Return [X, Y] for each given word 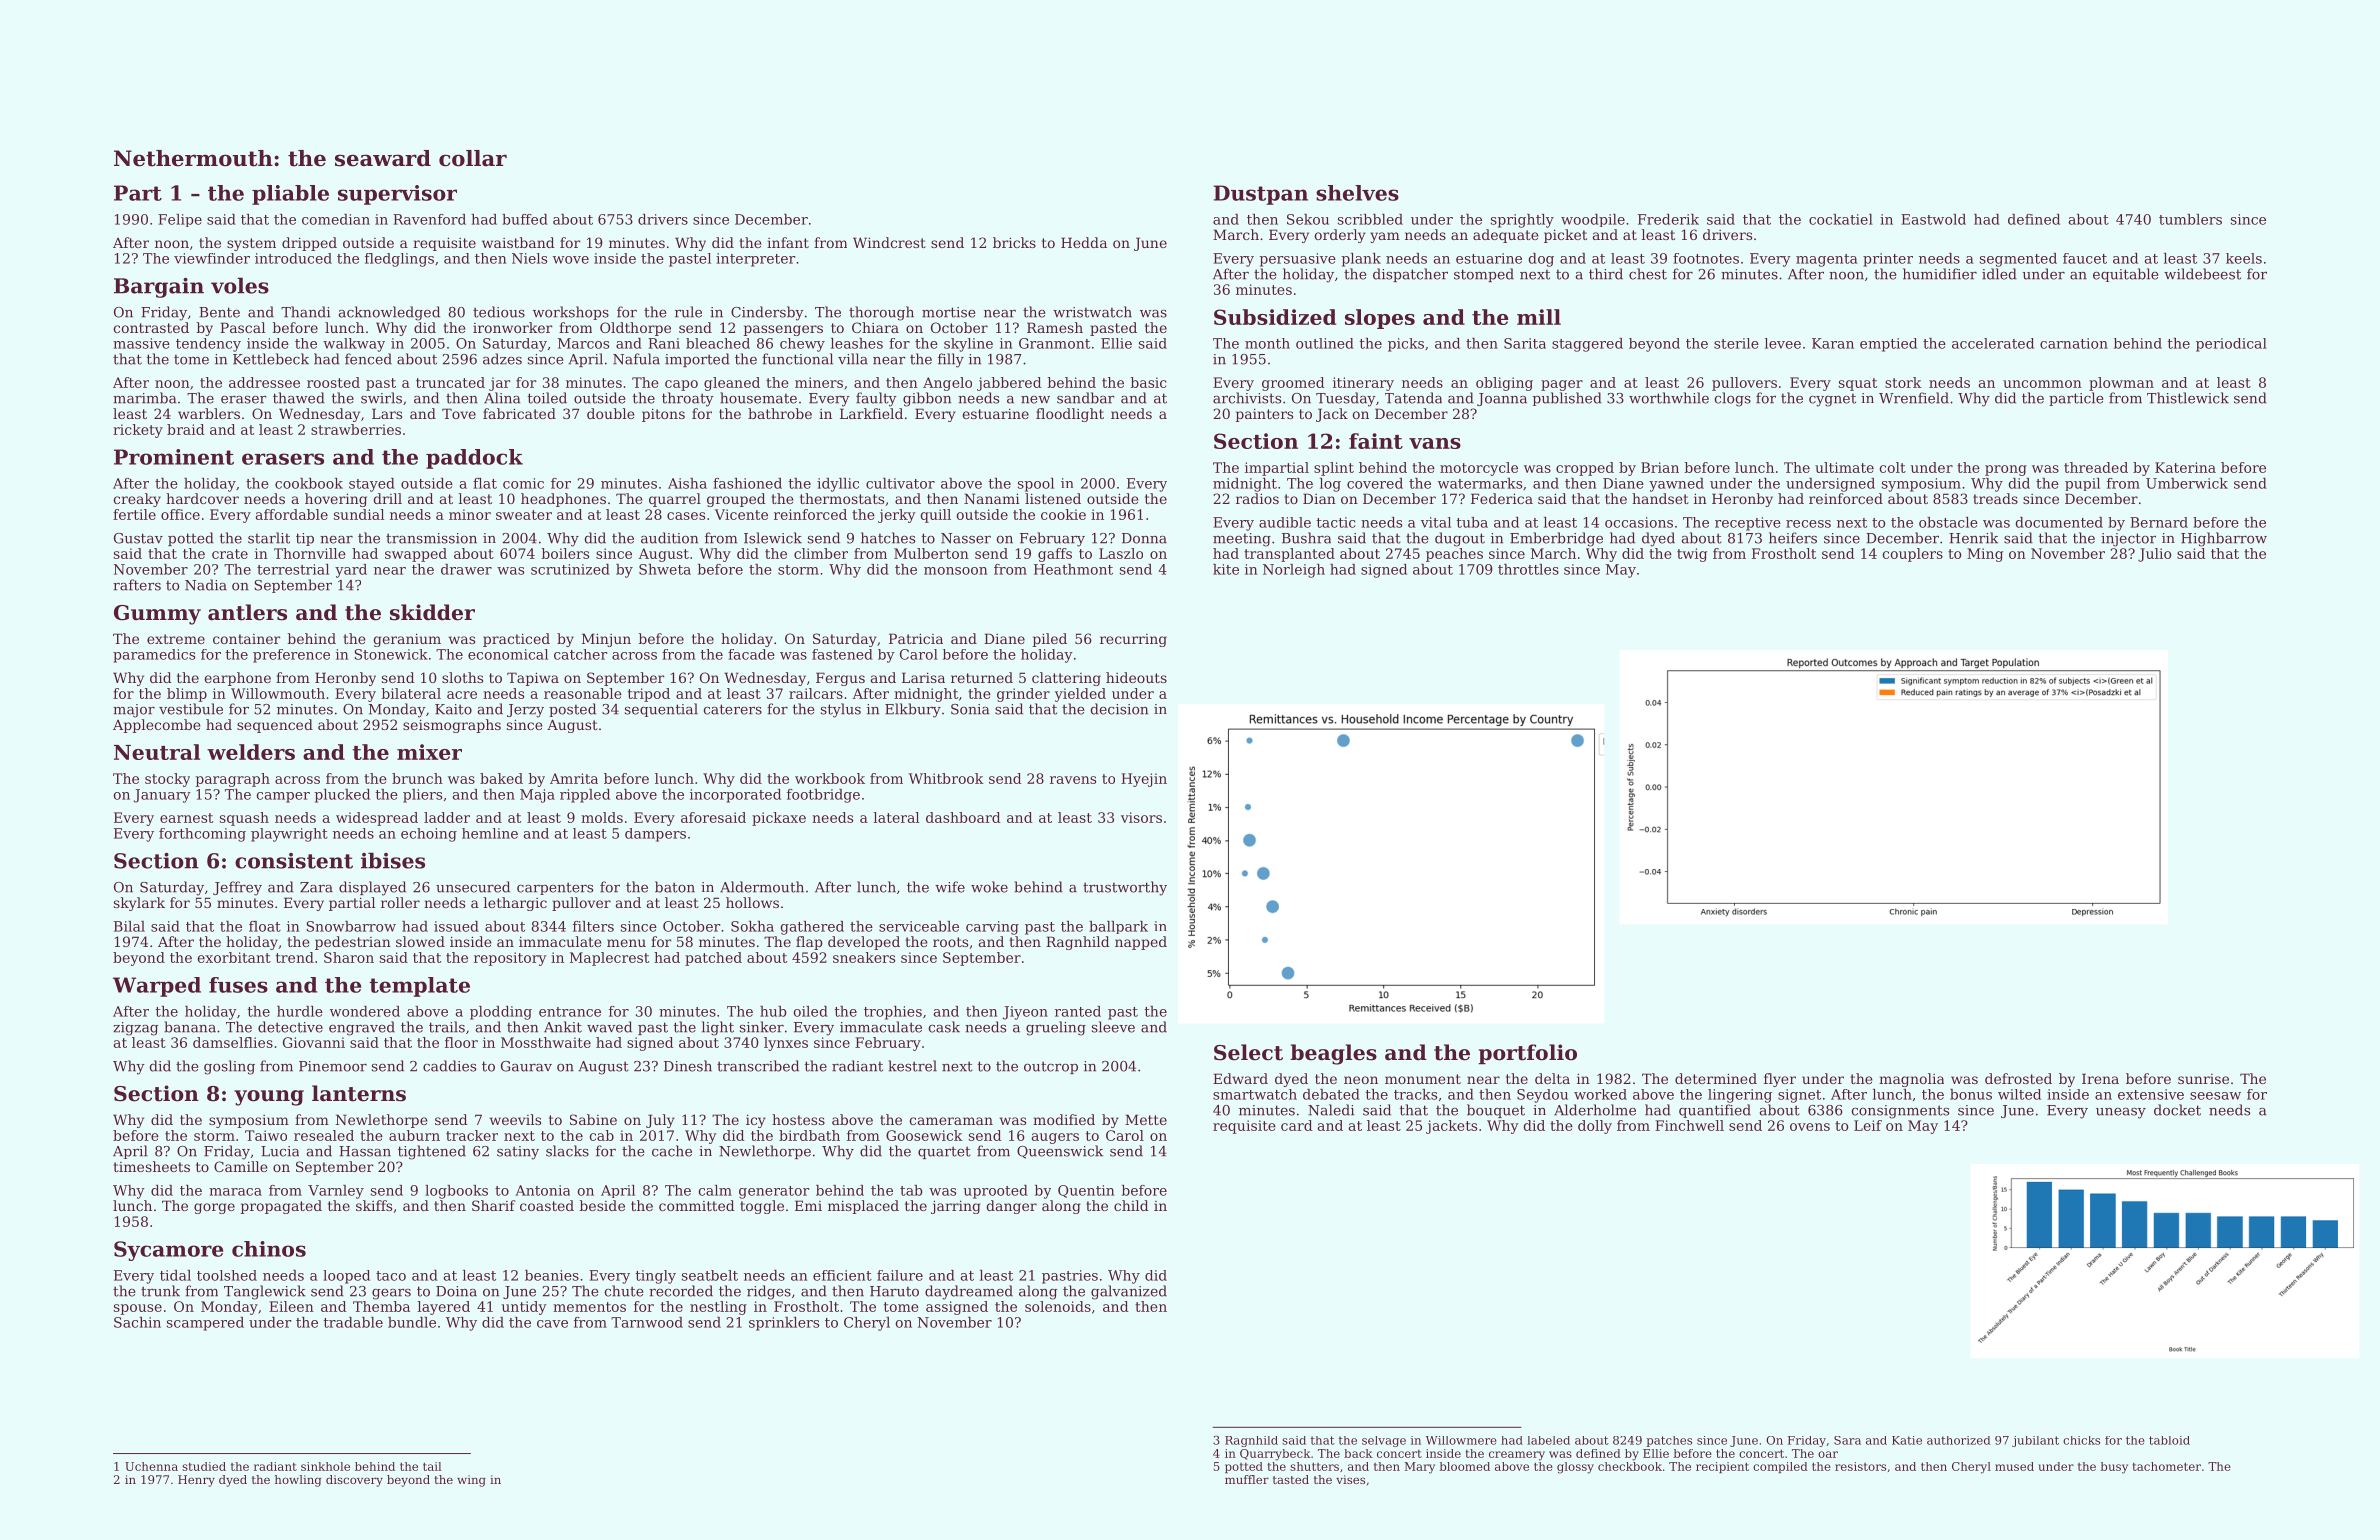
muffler [1247, 1479]
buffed [525, 219]
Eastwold [1933, 219]
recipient [1722, 1467]
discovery [354, 1481]
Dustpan [1261, 195]
